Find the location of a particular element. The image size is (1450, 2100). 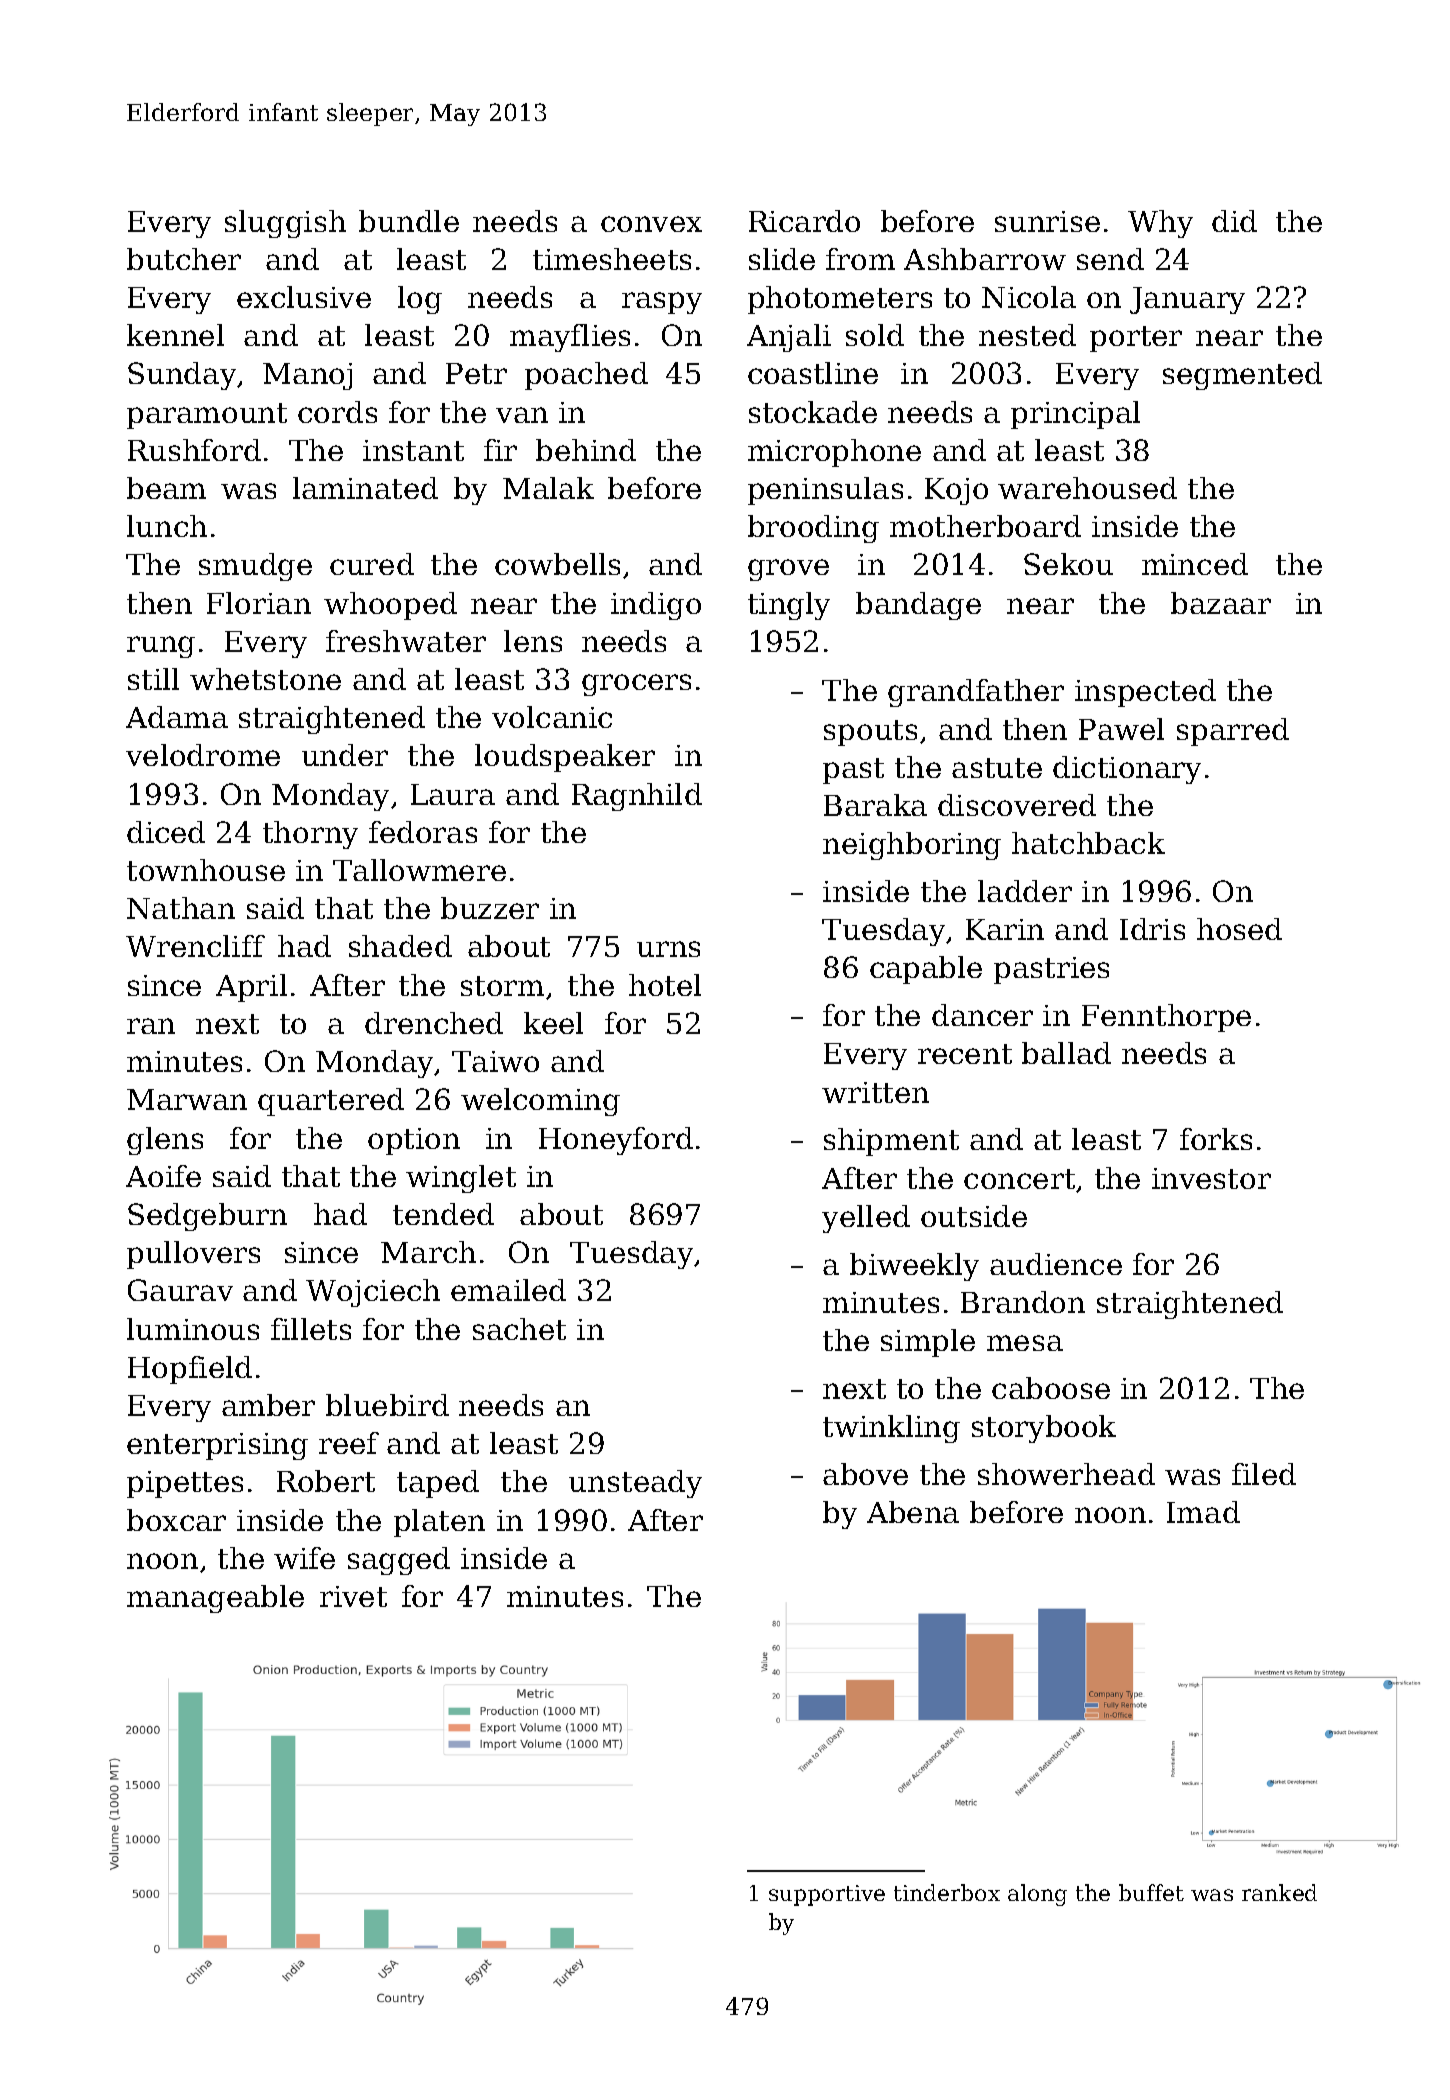

manageable is located at coordinates (215, 1599).
